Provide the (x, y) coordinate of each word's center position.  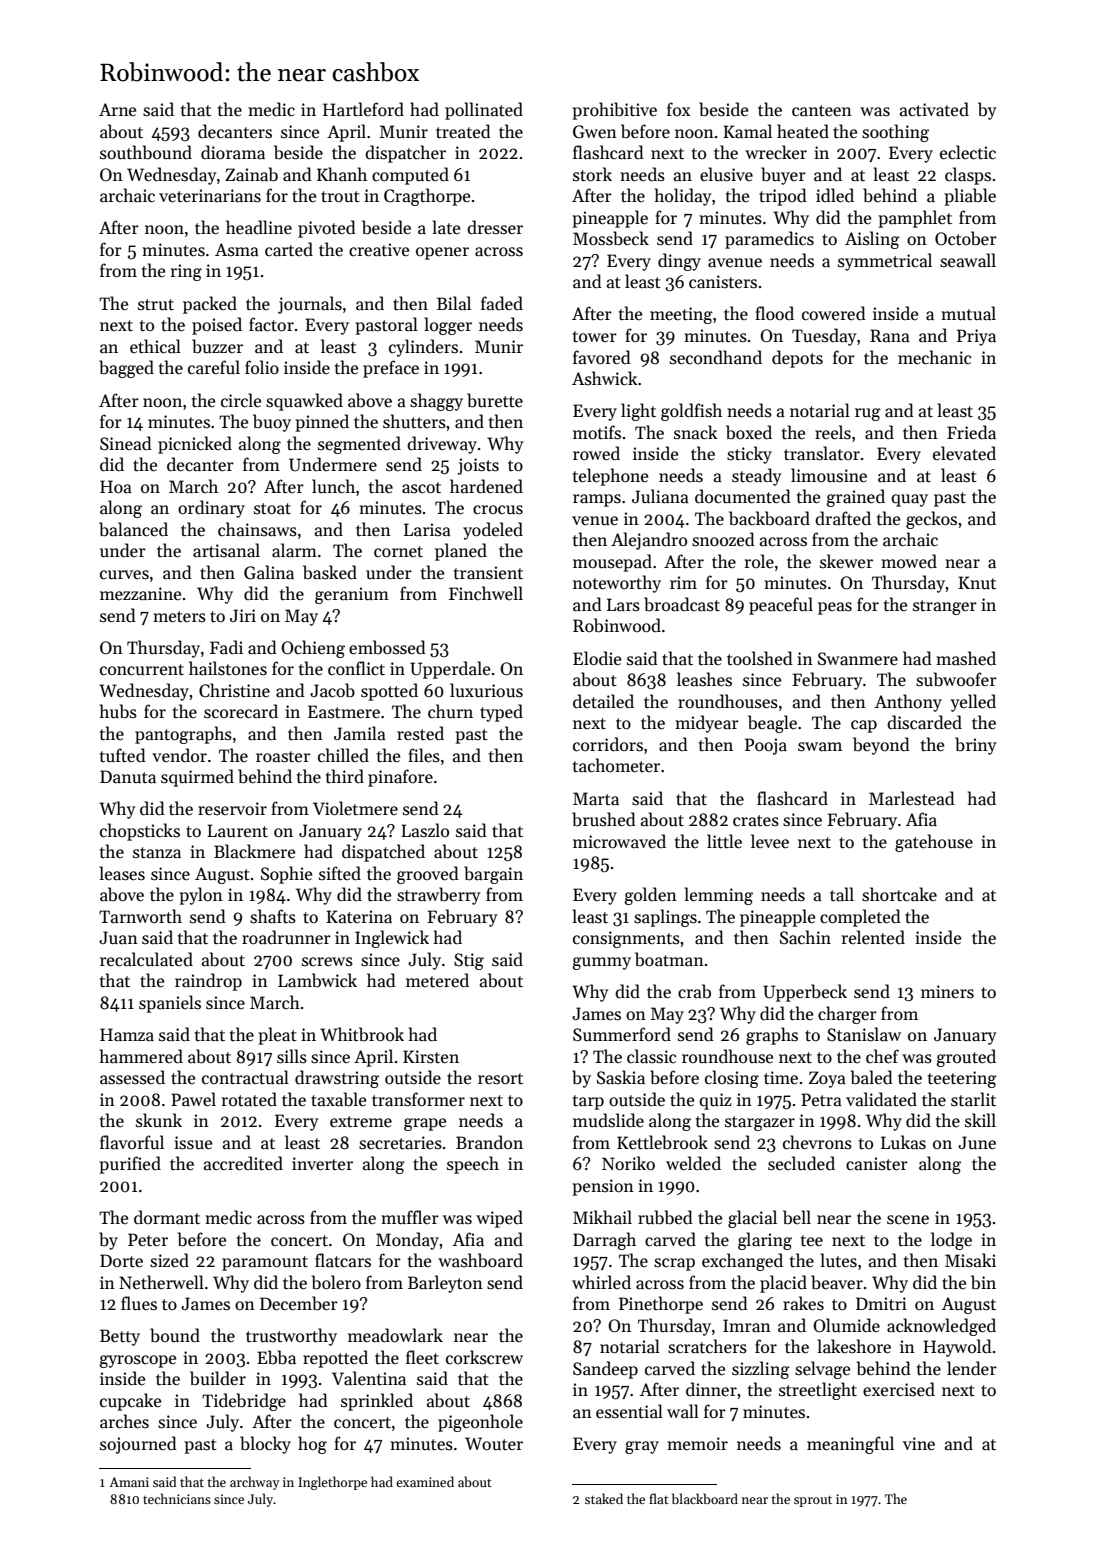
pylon (201, 896)
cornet (398, 552)
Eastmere (344, 712)
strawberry (439, 896)
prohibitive (614, 111)
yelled (973, 703)
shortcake (899, 894)
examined (425, 1481)
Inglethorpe (332, 1483)
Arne (117, 110)
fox (678, 109)
